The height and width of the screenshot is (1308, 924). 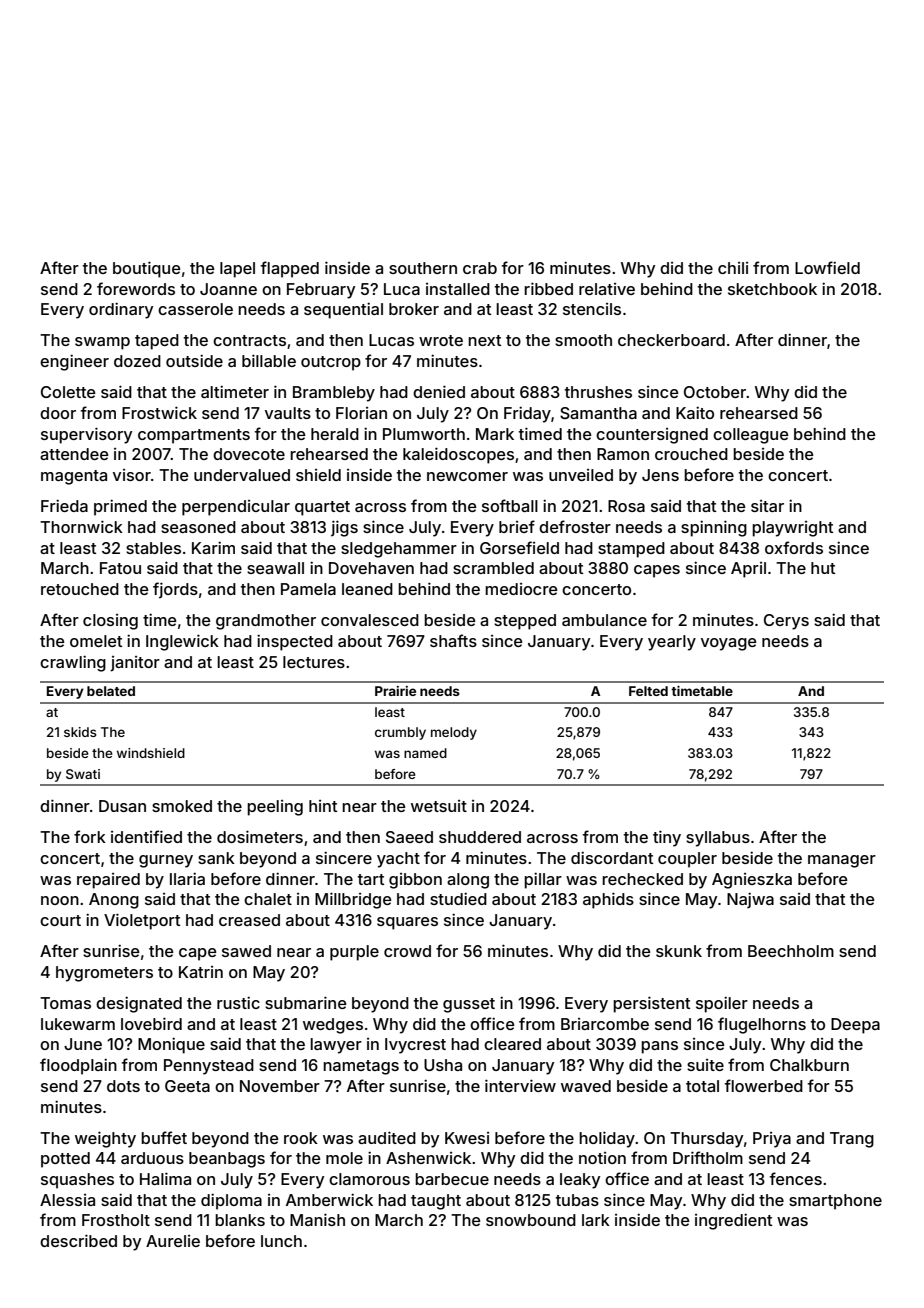 What do you see at coordinates (531, 1220) in the screenshot?
I see `snowbound` at bounding box center [531, 1220].
